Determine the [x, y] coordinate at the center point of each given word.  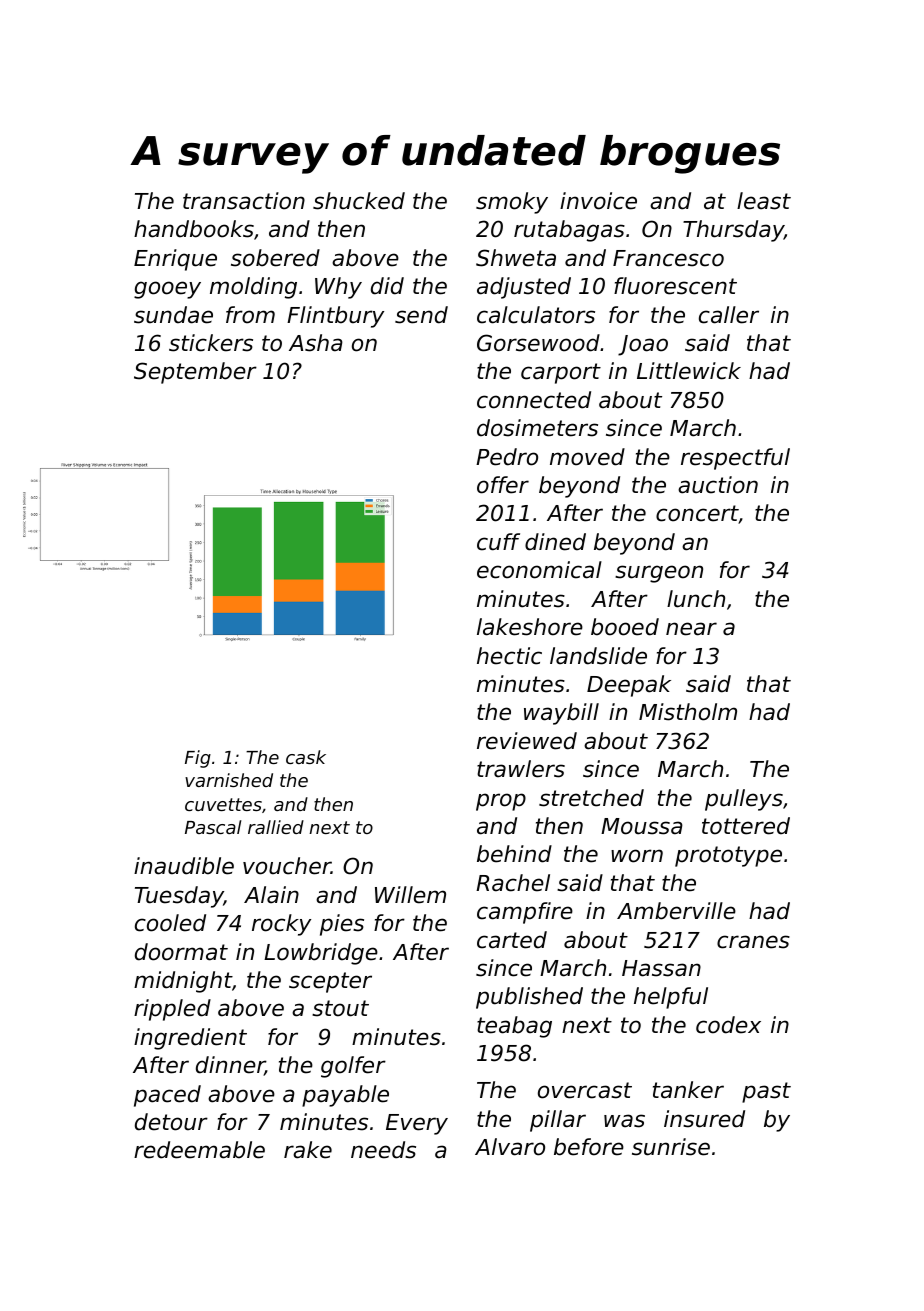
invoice [598, 201]
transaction [244, 201]
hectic [509, 656]
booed [625, 627]
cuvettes [223, 804]
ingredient [190, 1039]
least [764, 201]
